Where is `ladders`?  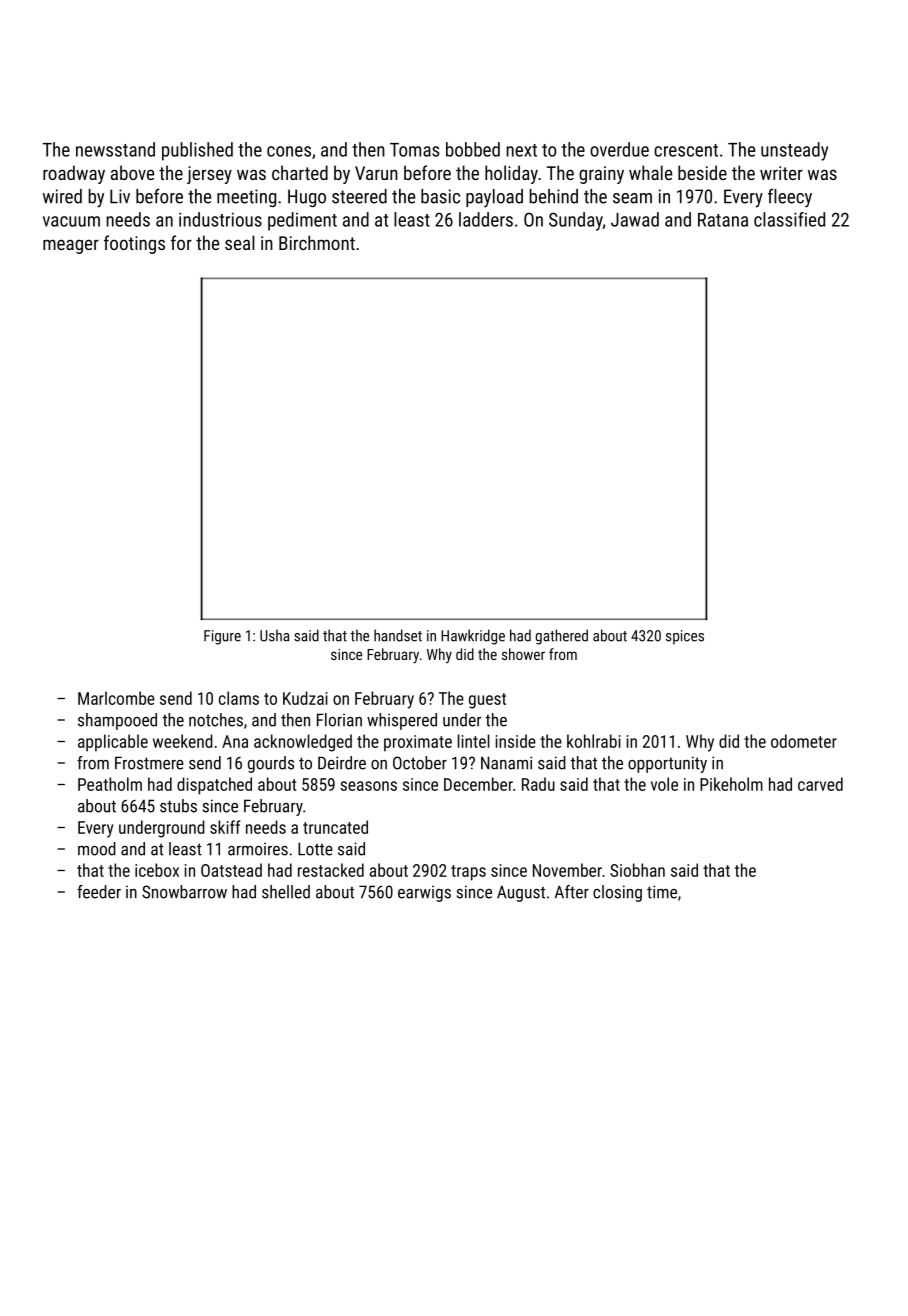
ladders is located at coordinates (486, 219).
